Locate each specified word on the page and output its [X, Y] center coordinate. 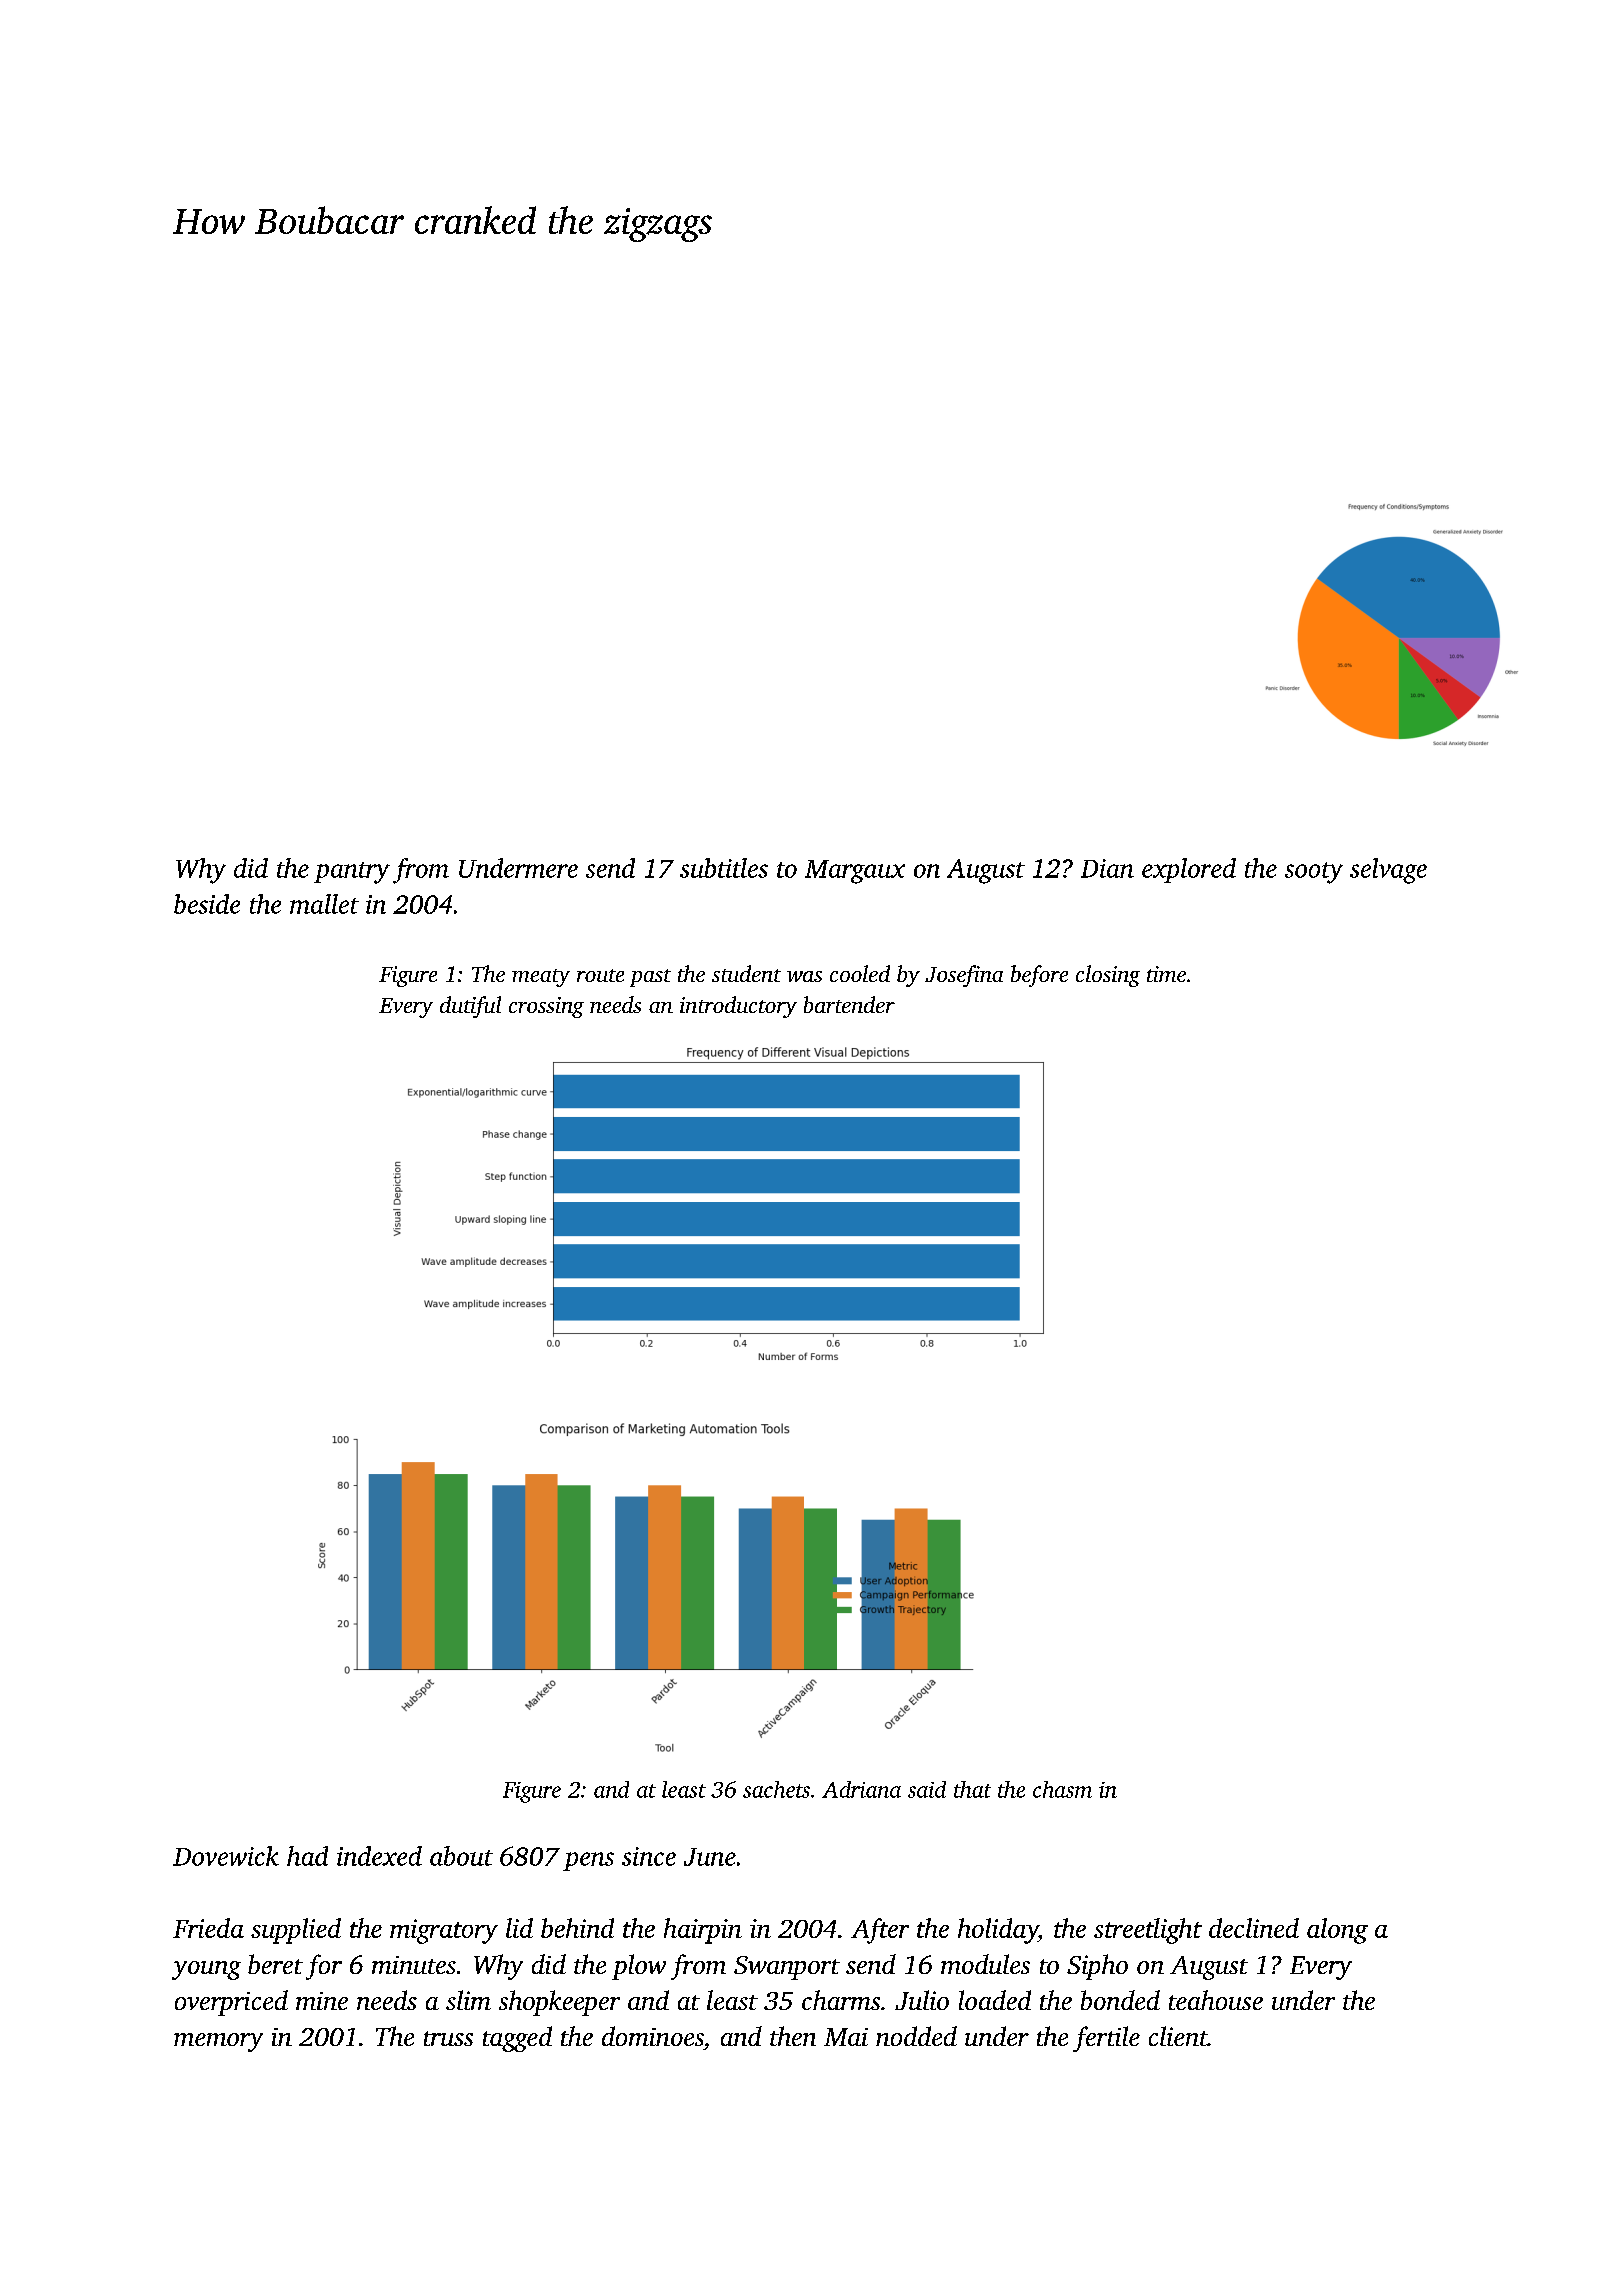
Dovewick [226, 1856]
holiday [998, 1931]
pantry [352, 873]
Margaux [855, 872]
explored [1189, 870]
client [1178, 2036]
